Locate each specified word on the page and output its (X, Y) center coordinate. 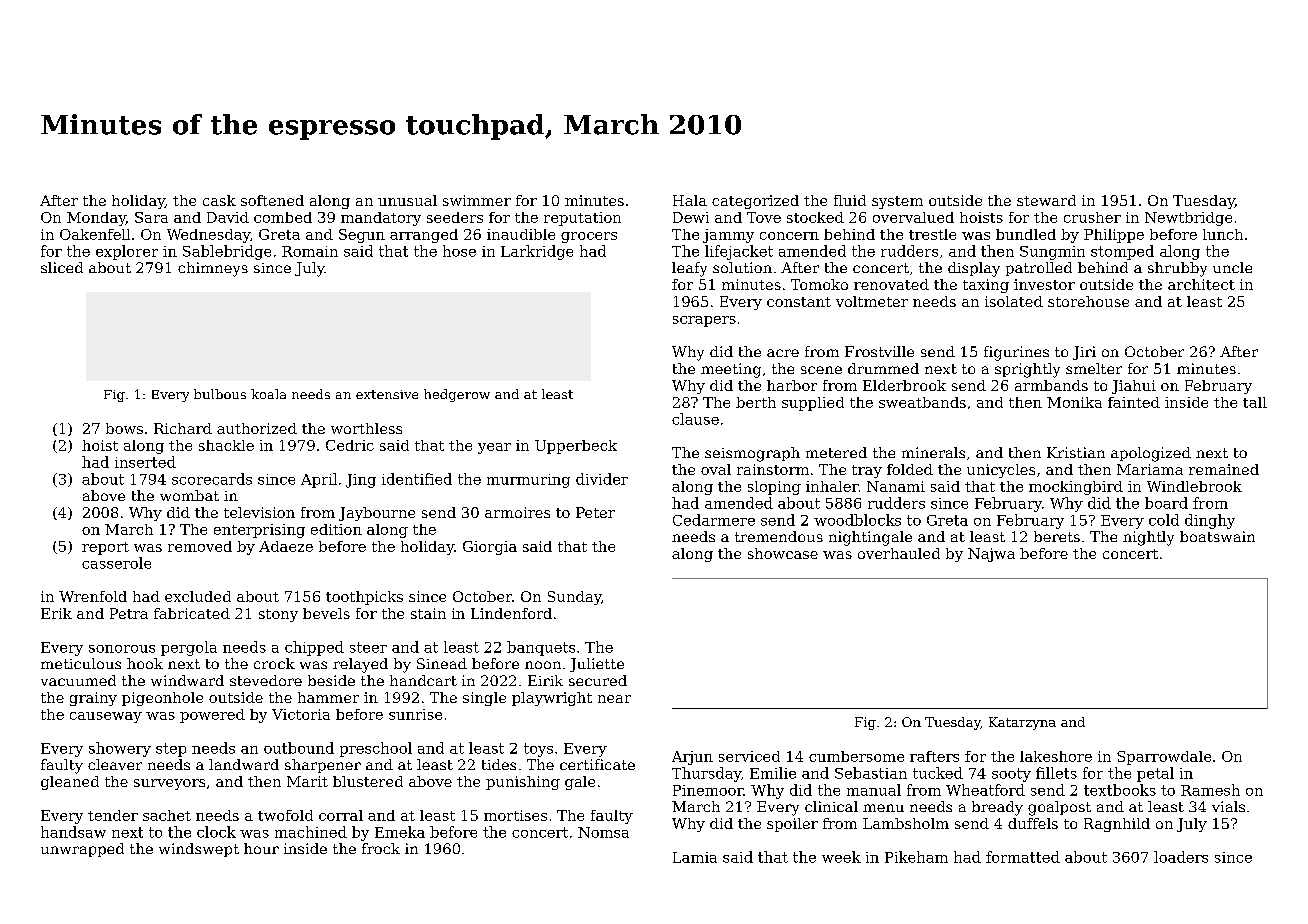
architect (1201, 284)
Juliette (597, 665)
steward (1046, 200)
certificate (597, 764)
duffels (1033, 823)
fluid (850, 200)
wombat (189, 495)
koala (268, 394)
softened (272, 200)
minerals (933, 452)
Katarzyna (1022, 723)
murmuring (528, 481)
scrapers (704, 321)
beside (331, 680)
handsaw (73, 832)
